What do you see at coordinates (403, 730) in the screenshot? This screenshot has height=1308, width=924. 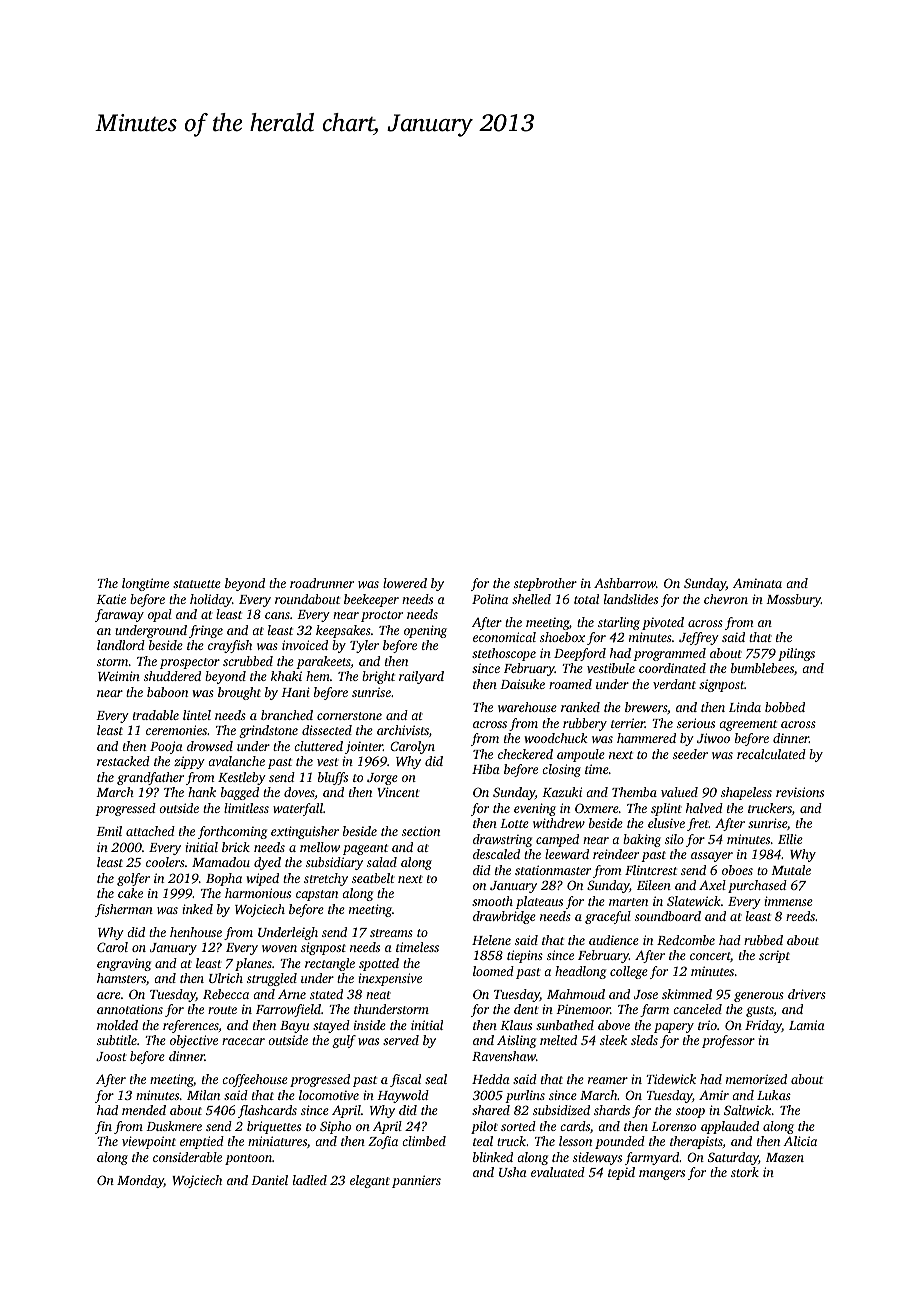 I see `archivists` at bounding box center [403, 730].
